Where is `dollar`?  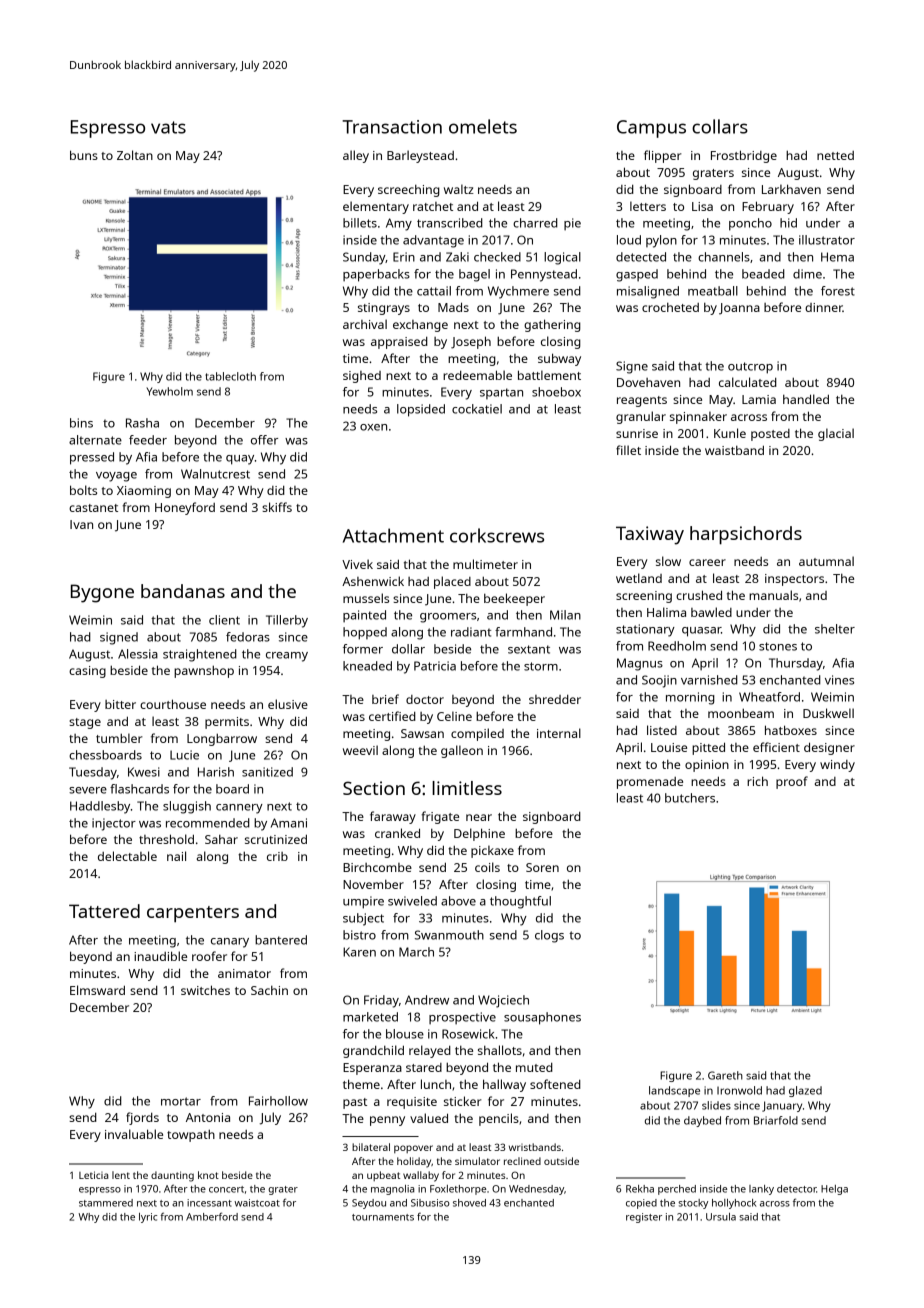
dollar is located at coordinates (408, 649).
